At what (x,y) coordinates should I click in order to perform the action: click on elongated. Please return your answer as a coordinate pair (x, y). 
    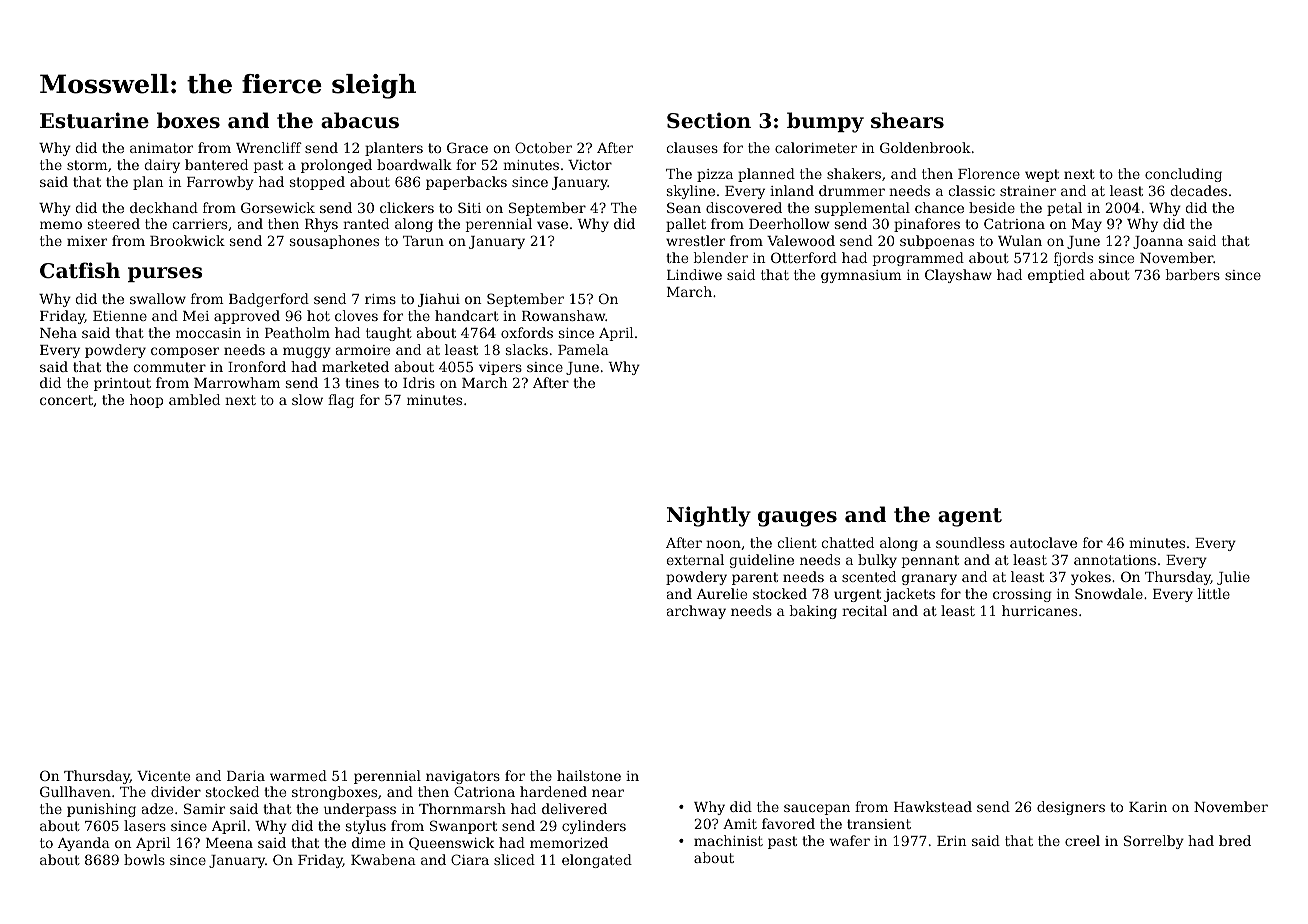
    Looking at the image, I should click on (597, 861).
